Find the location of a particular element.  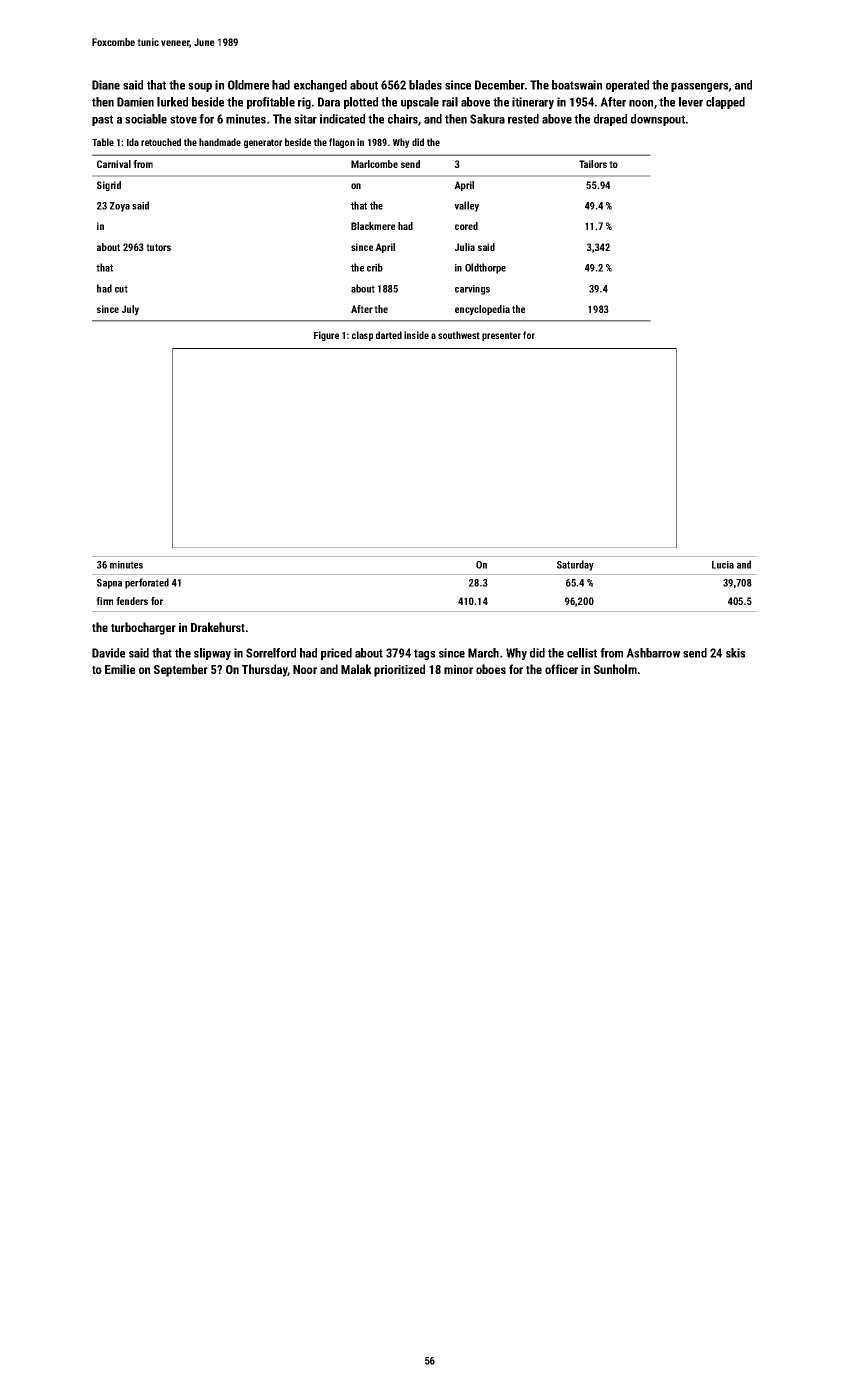

clasp is located at coordinates (362, 336).
